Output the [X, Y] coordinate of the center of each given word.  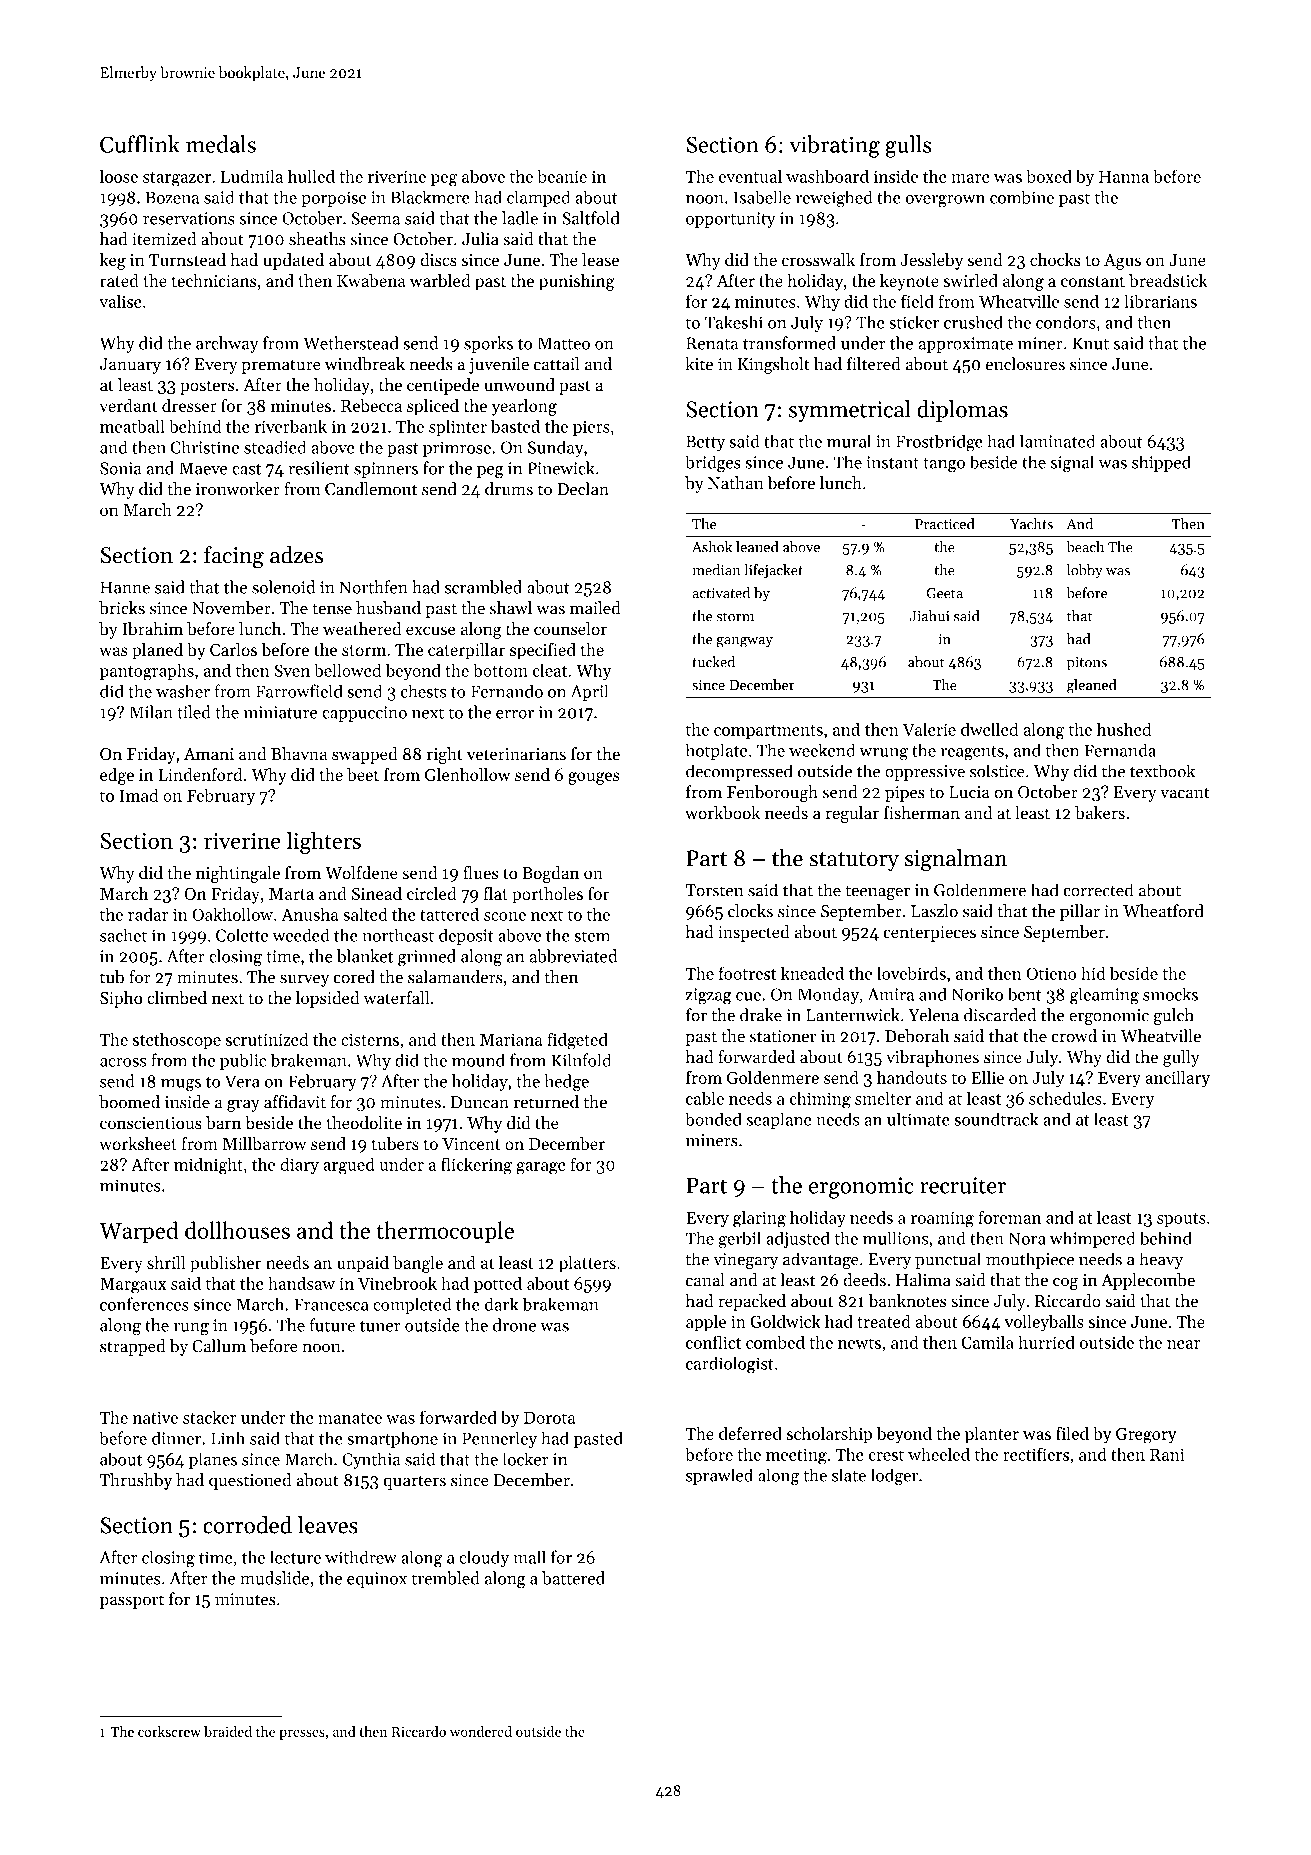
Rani [1167, 1454]
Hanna [1124, 177]
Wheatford [1163, 911]
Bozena [172, 197]
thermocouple [445, 1232]
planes [213, 1460]
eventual [750, 176]
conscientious [151, 1123]
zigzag [709, 996]
